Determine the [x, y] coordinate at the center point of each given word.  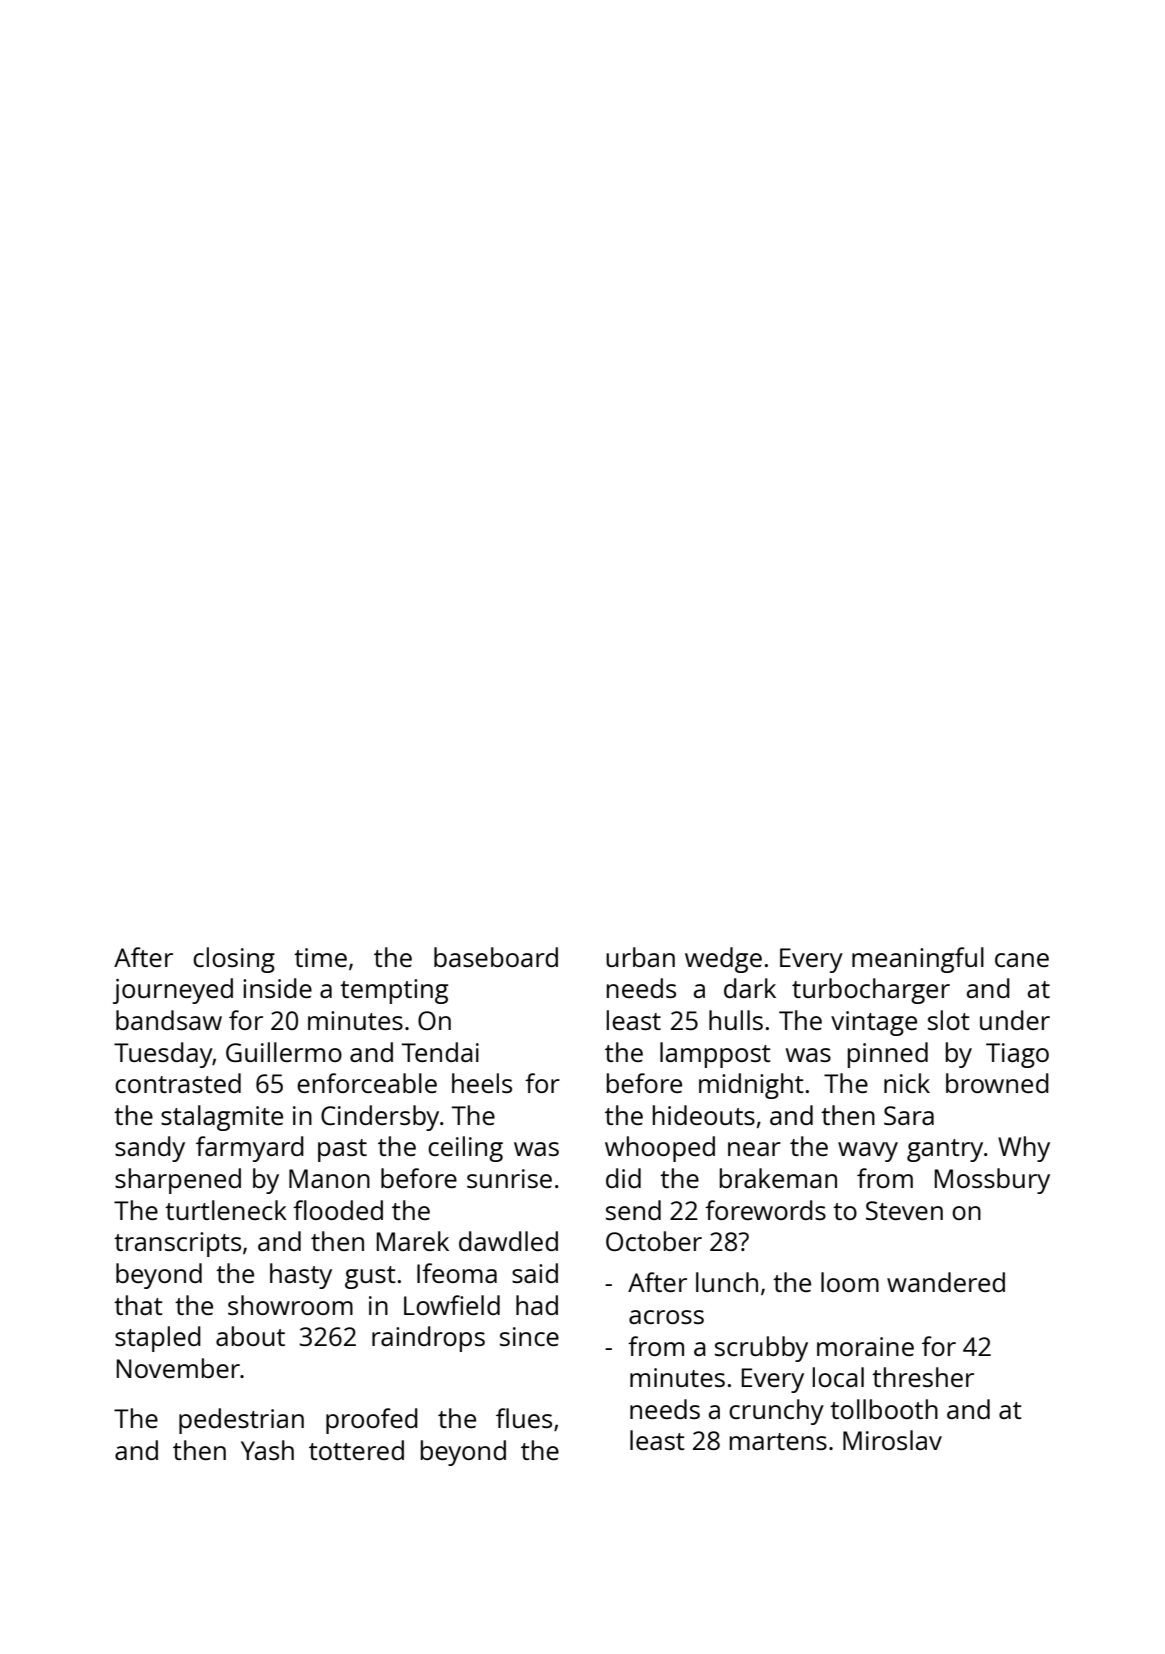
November [178, 1368]
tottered [356, 1450]
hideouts [704, 1115]
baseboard [496, 957]
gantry [945, 1150]
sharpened [178, 1181]
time [320, 957]
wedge [723, 960]
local [838, 1377]
